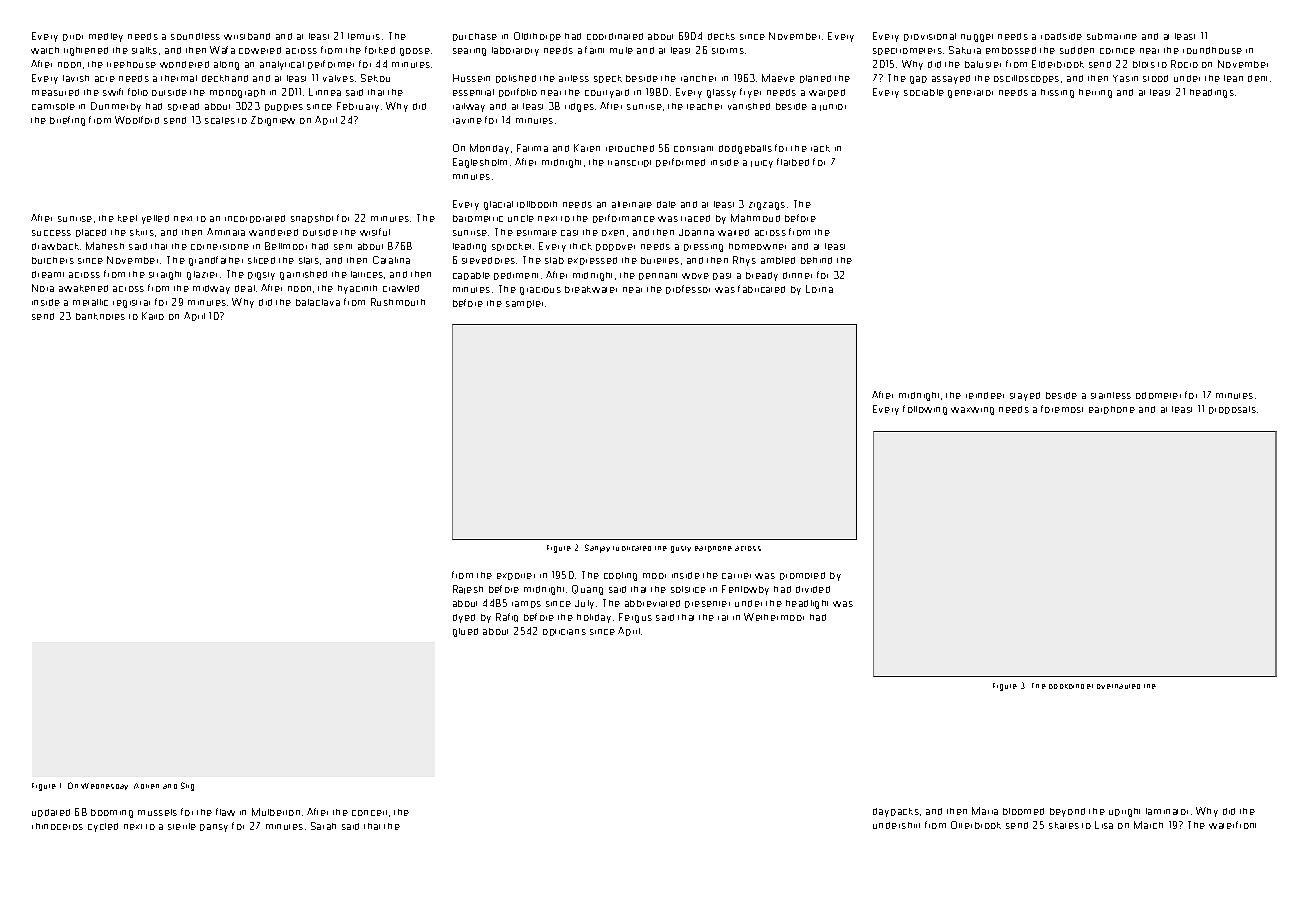 The height and width of the screenshot is (924, 1308). What do you see at coordinates (155, 219) in the screenshot?
I see `yelled` at bounding box center [155, 219].
